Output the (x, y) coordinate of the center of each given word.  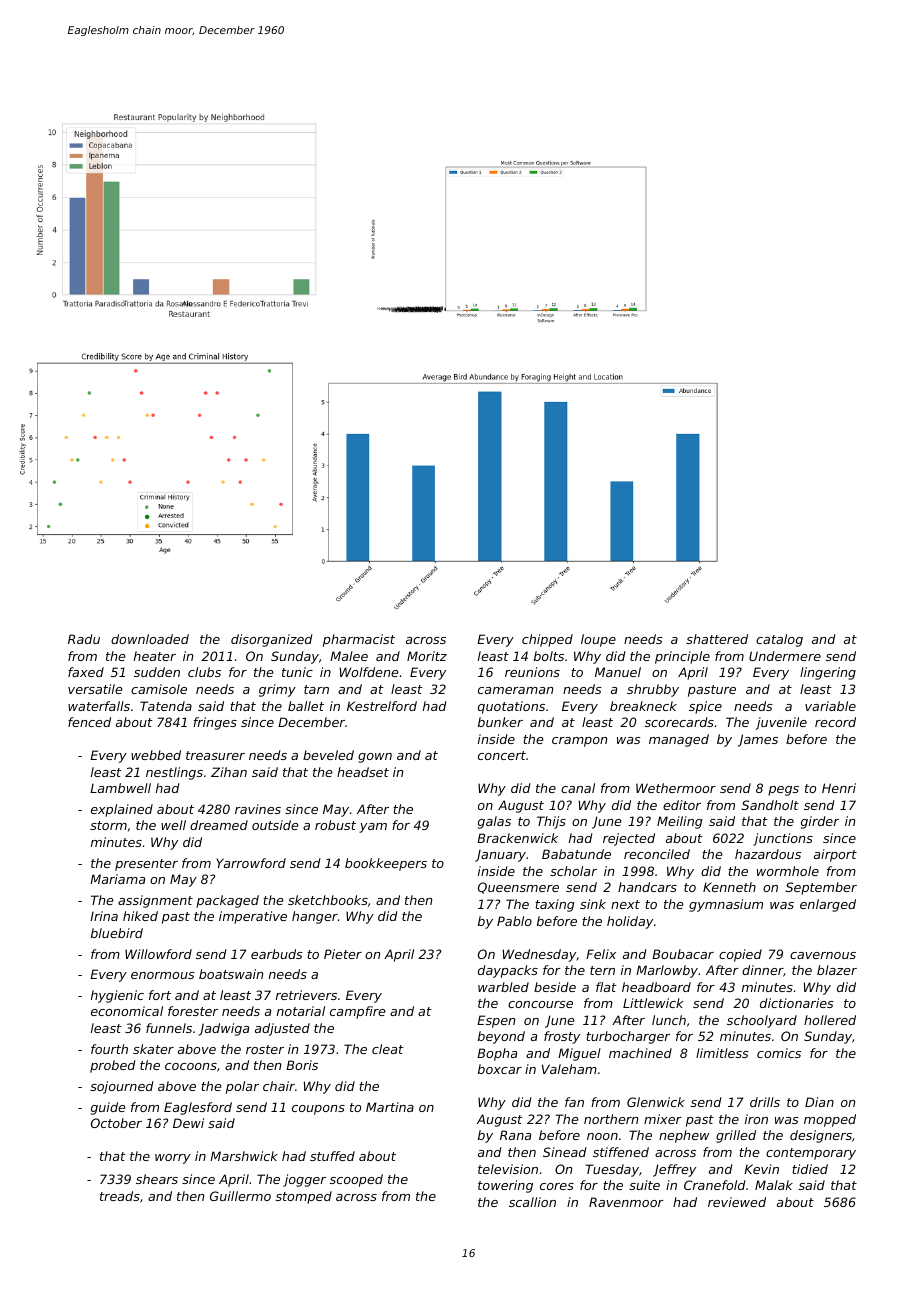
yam (373, 828)
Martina (390, 1107)
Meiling (680, 822)
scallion (532, 1202)
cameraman (515, 690)
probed (113, 1066)
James (758, 740)
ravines (258, 809)
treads (120, 1196)
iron (756, 1119)
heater (155, 656)
